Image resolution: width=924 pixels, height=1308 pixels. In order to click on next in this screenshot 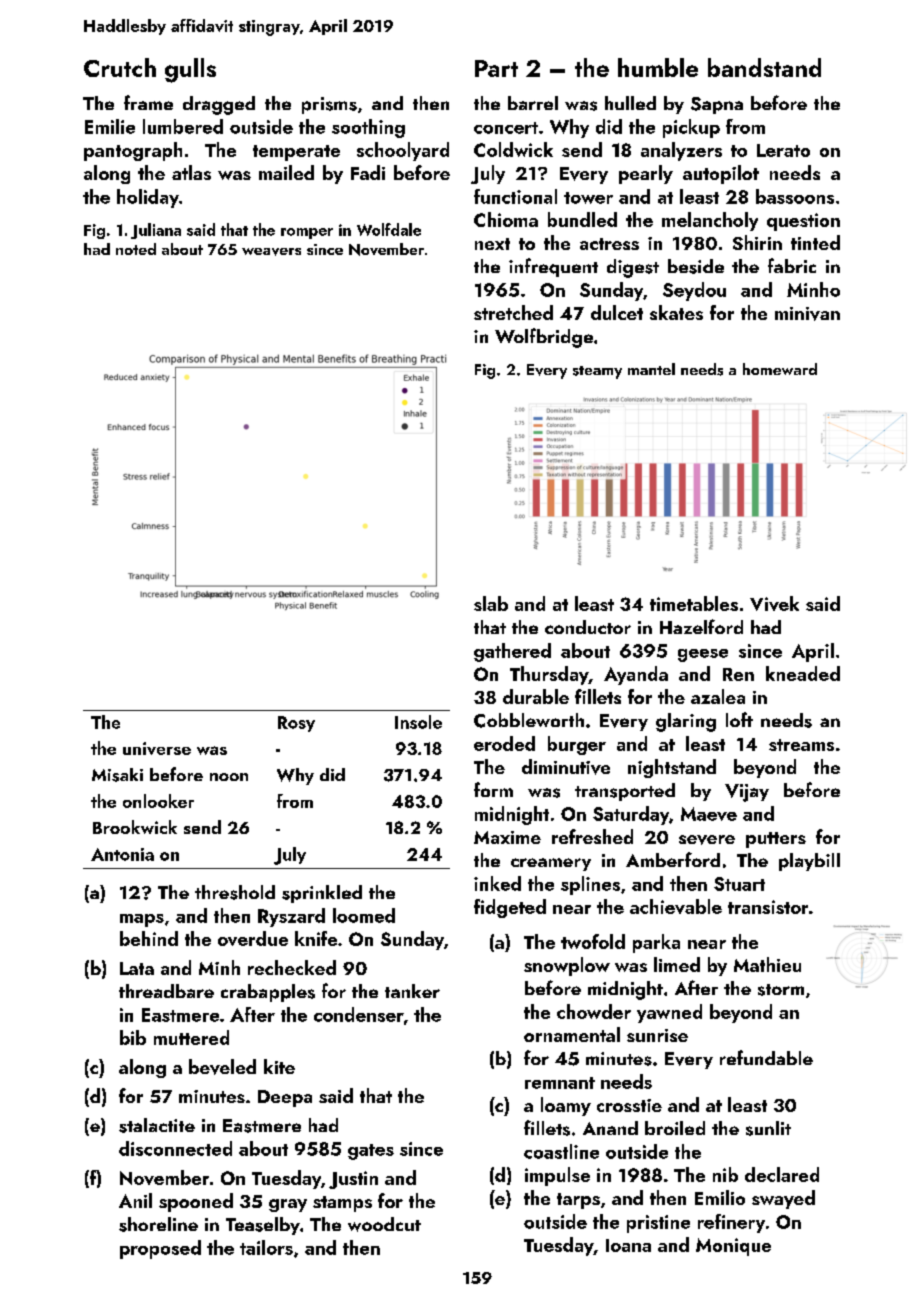, I will do `click(492, 244)`.
